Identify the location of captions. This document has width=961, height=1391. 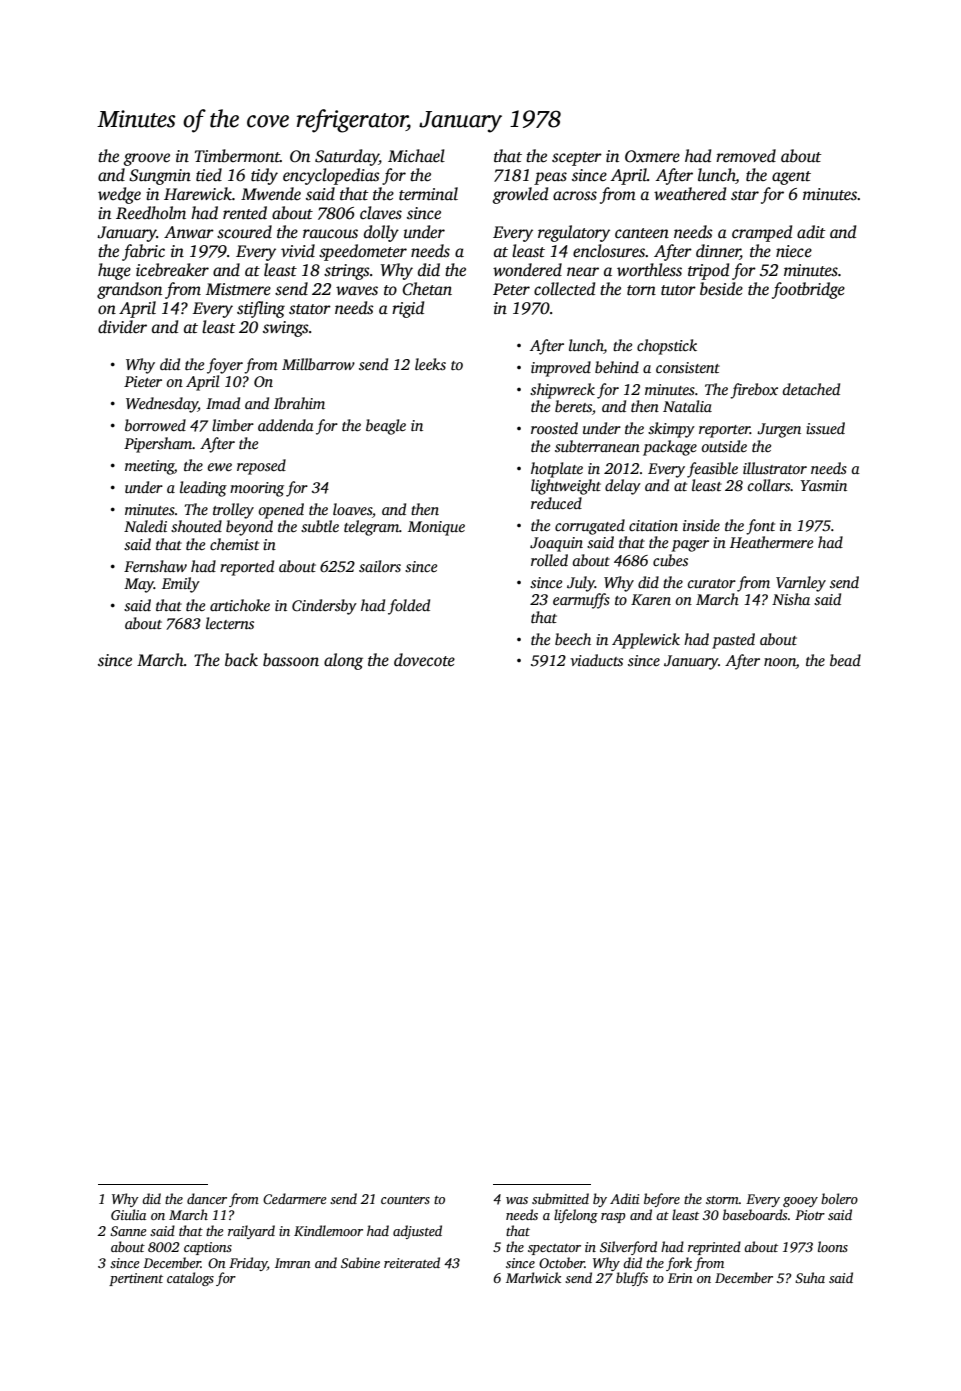
(208, 1248).
